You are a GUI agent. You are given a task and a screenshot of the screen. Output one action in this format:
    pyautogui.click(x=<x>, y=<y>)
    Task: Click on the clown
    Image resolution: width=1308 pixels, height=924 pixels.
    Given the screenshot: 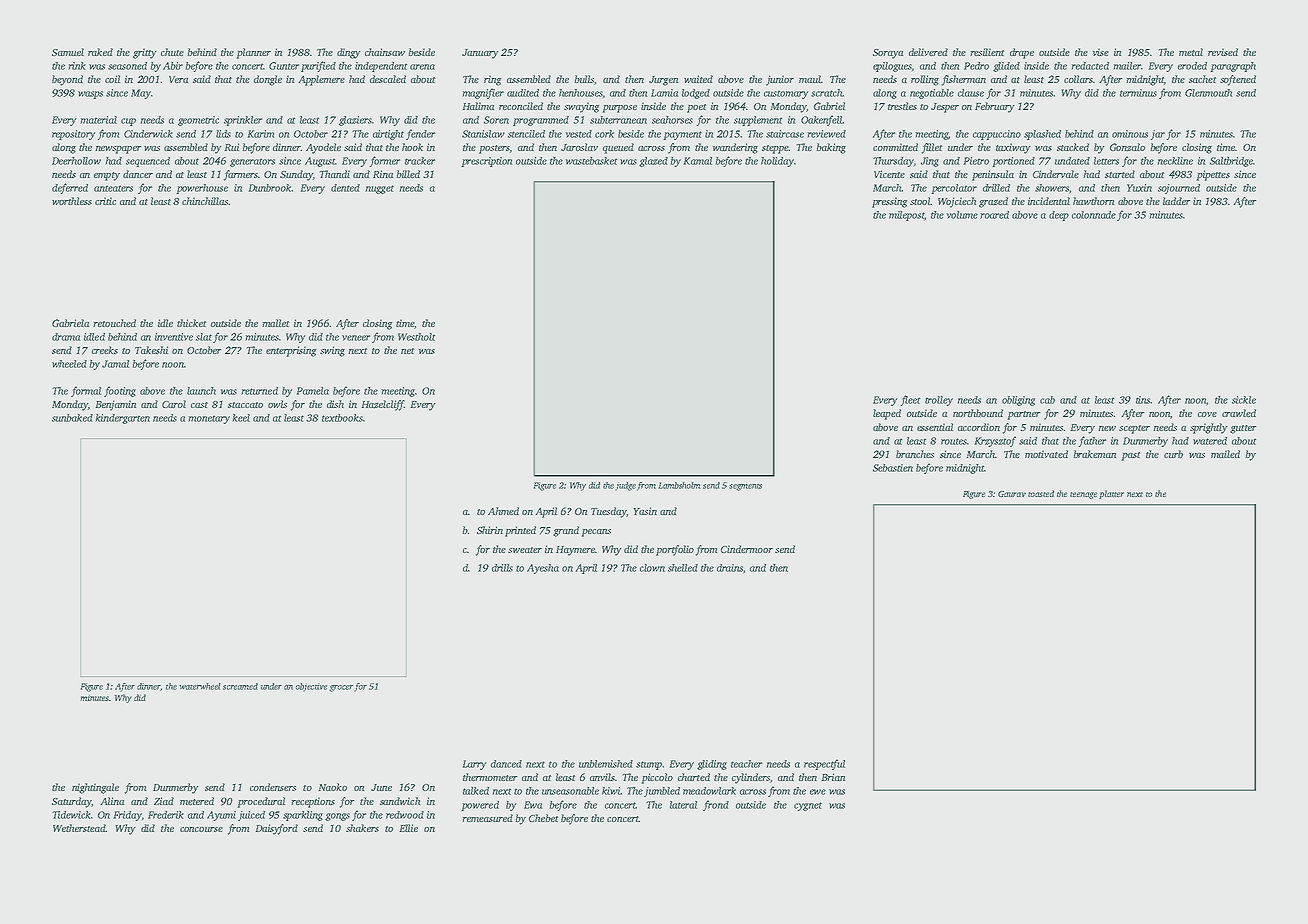 What is the action you would take?
    pyautogui.click(x=652, y=568)
